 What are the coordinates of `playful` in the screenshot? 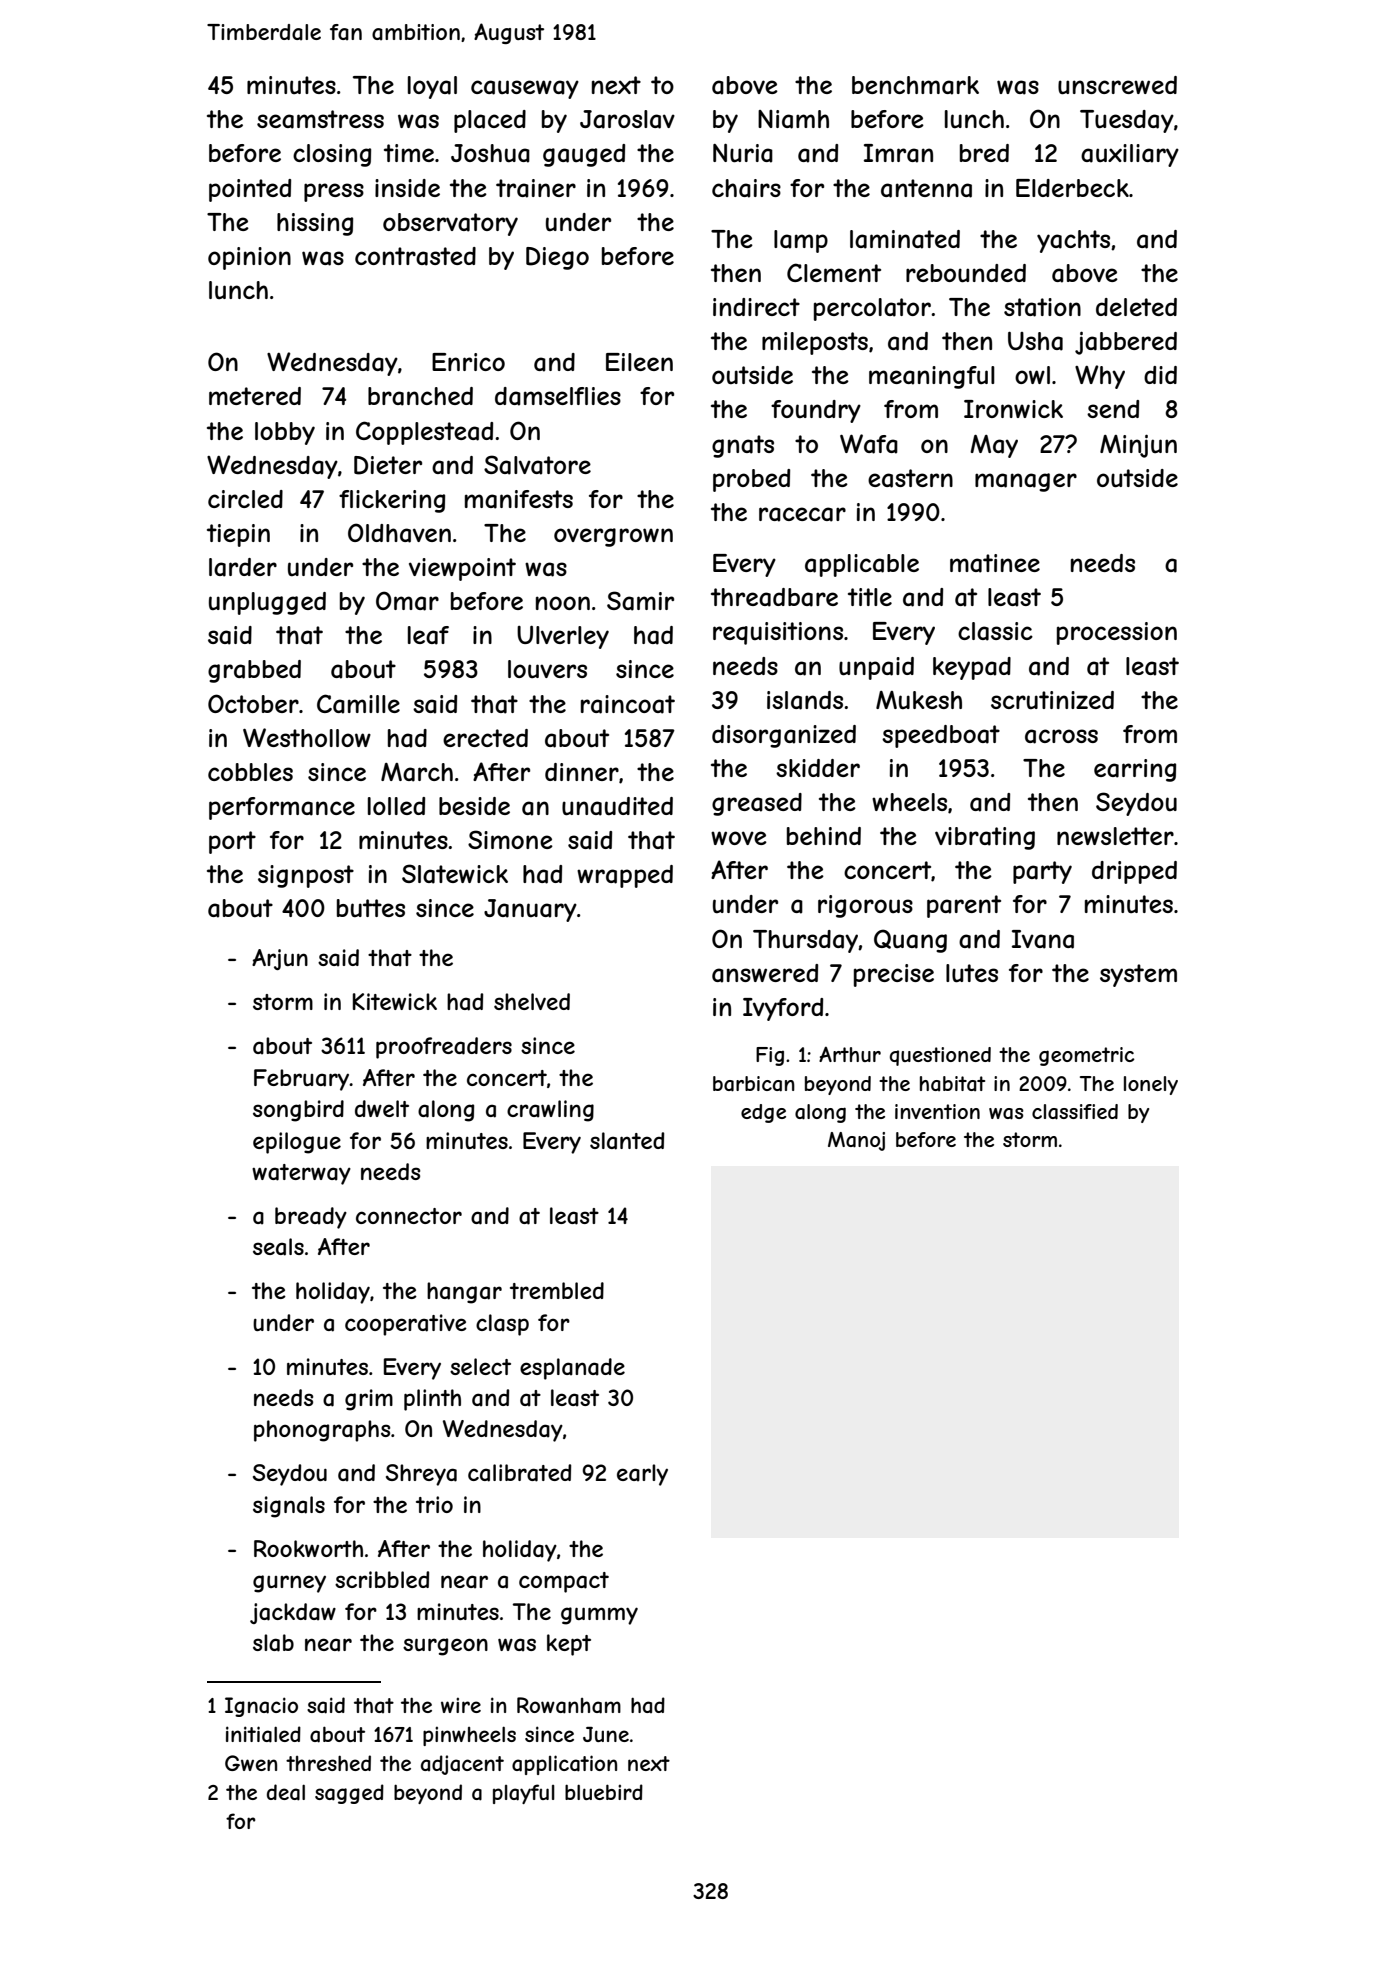 It's located at (524, 1794).
